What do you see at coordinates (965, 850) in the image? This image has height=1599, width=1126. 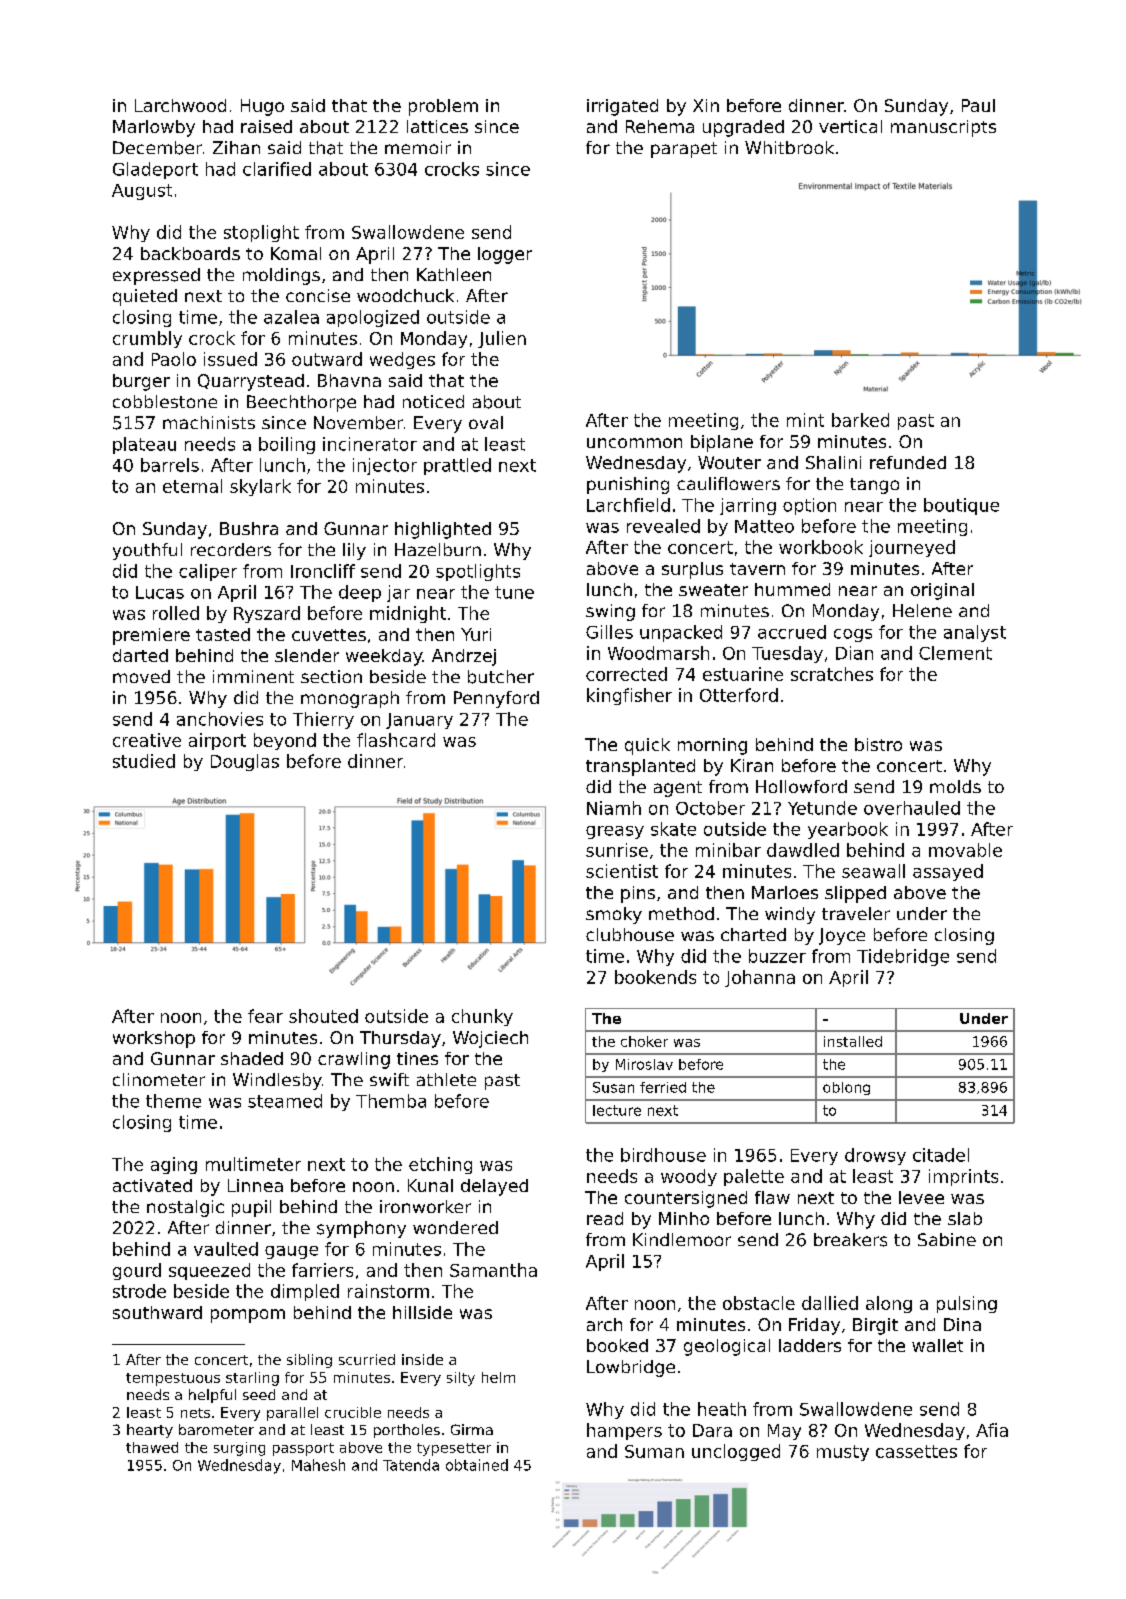 I see `movable` at bounding box center [965, 850].
